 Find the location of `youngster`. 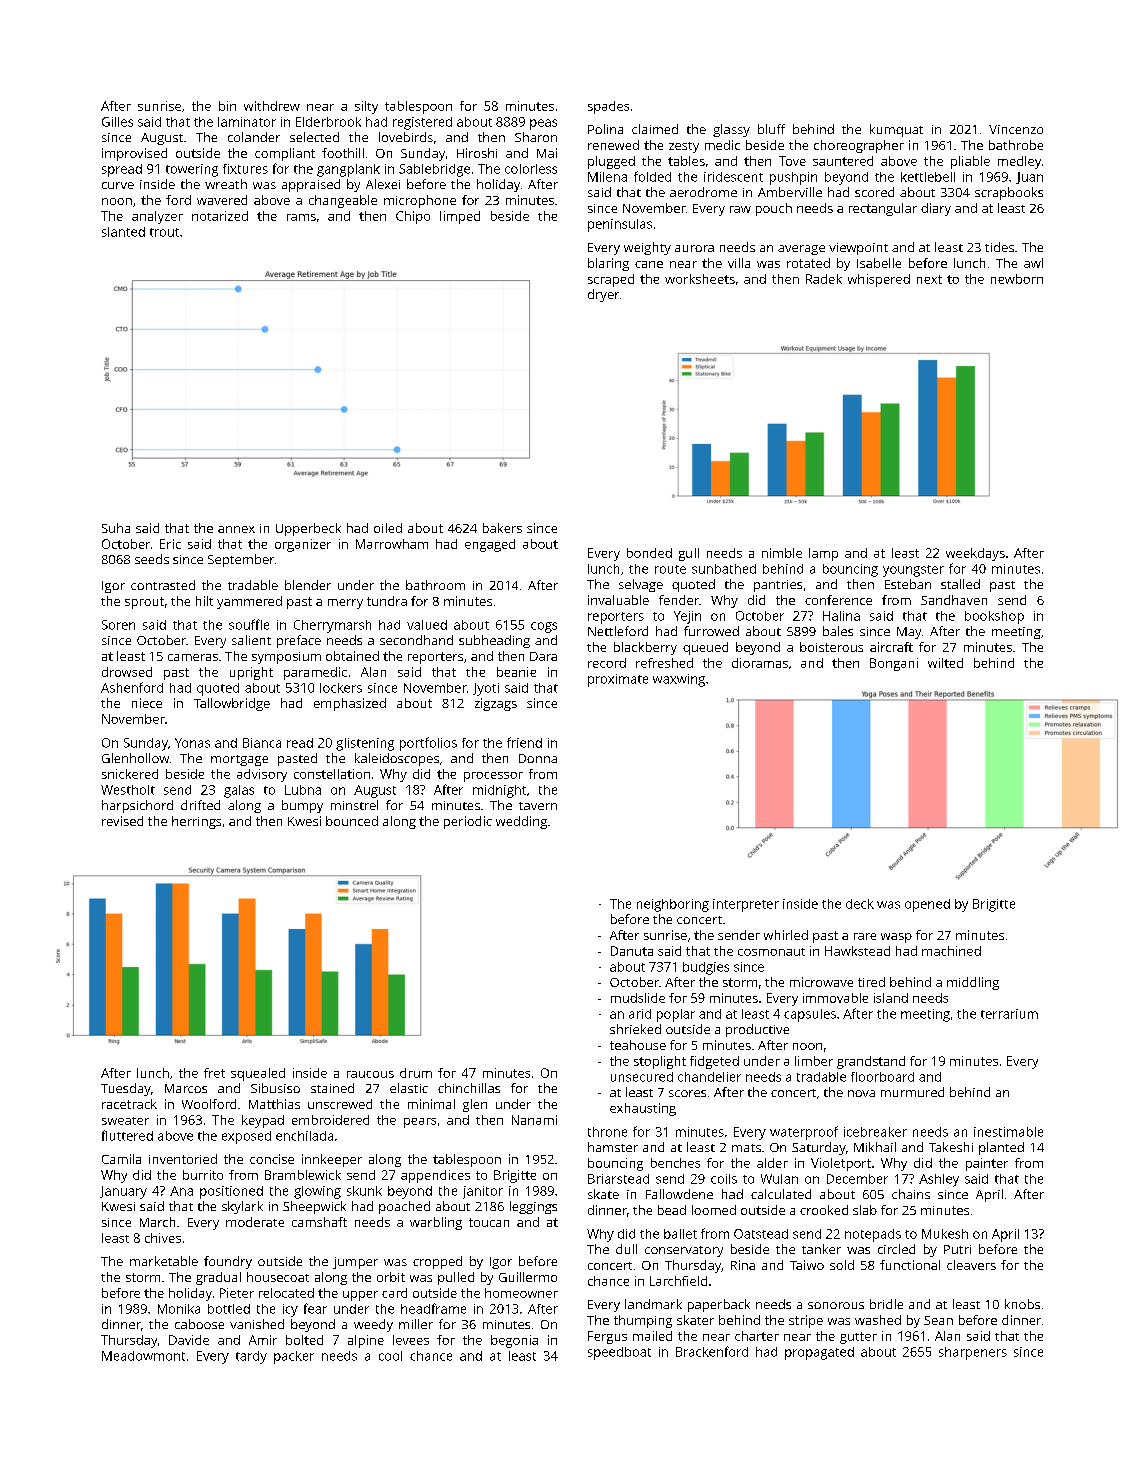

youngster is located at coordinates (913, 571).
